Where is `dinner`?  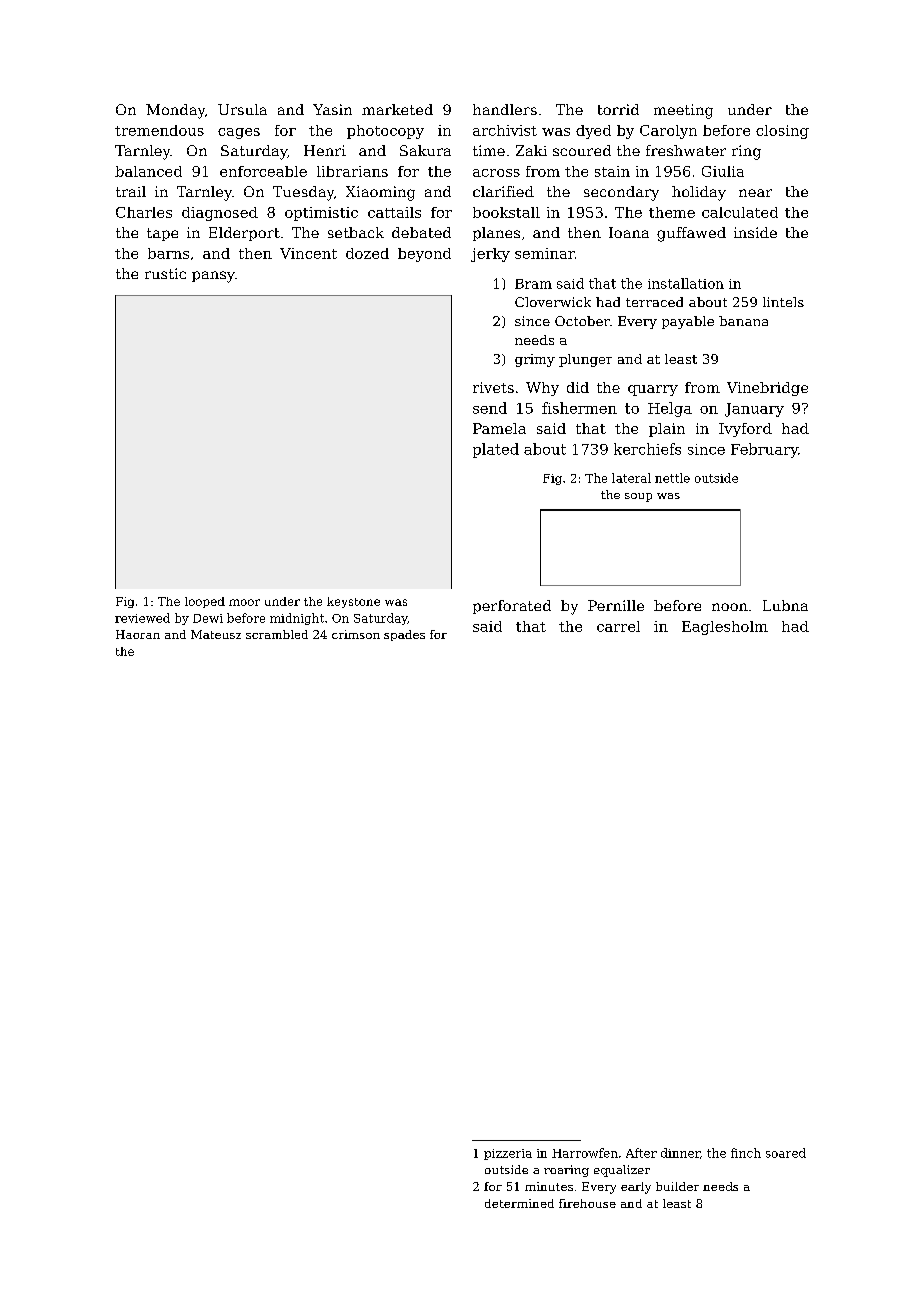 dinner is located at coordinates (680, 1153).
